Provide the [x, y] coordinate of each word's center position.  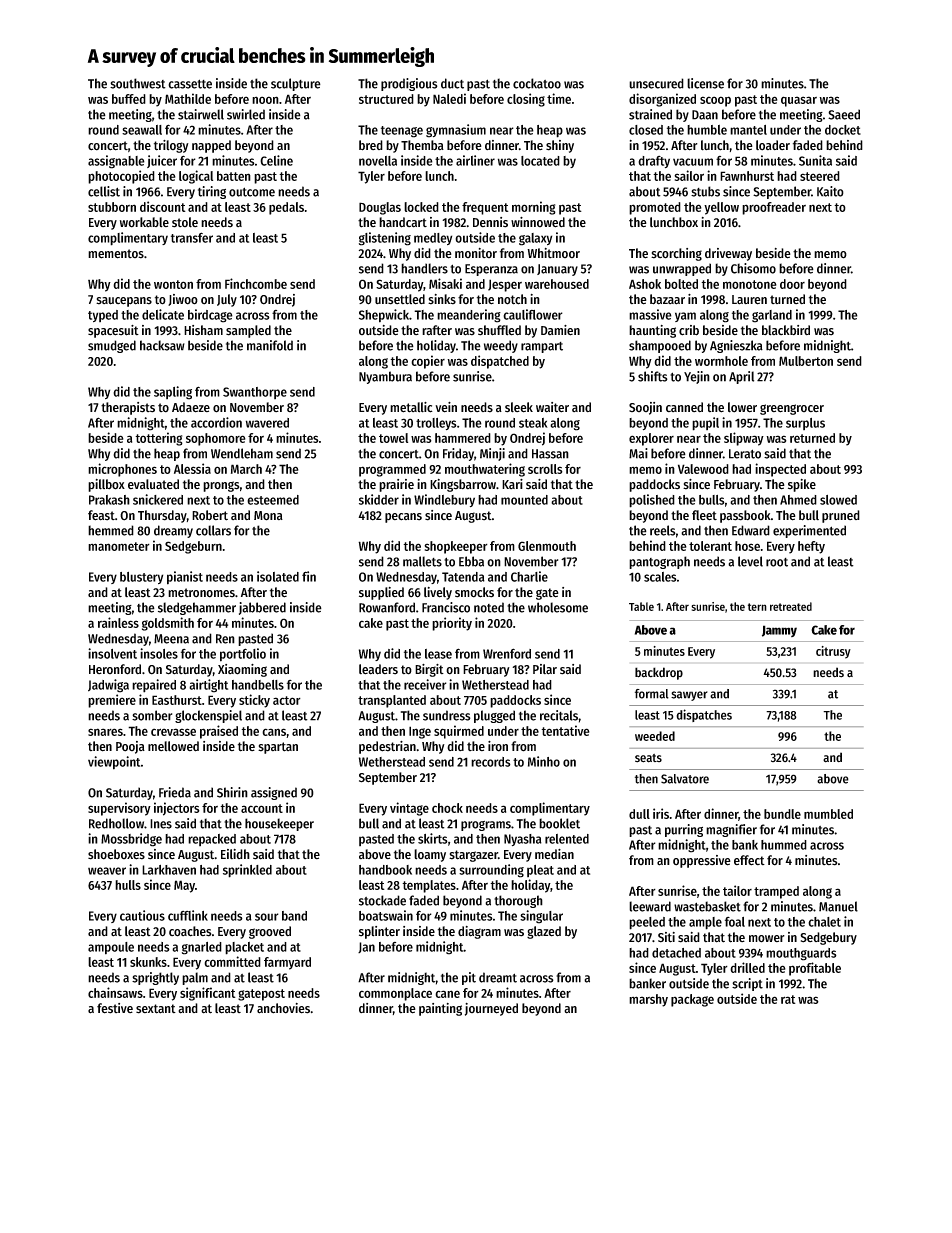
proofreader [774, 208]
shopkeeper [456, 547]
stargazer [473, 856]
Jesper [505, 285]
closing [526, 100]
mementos [116, 254]
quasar [799, 101]
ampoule [111, 948]
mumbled [828, 814]
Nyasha [523, 840]
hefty [811, 547]
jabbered [262, 608]
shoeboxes [116, 854]
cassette [190, 84]
